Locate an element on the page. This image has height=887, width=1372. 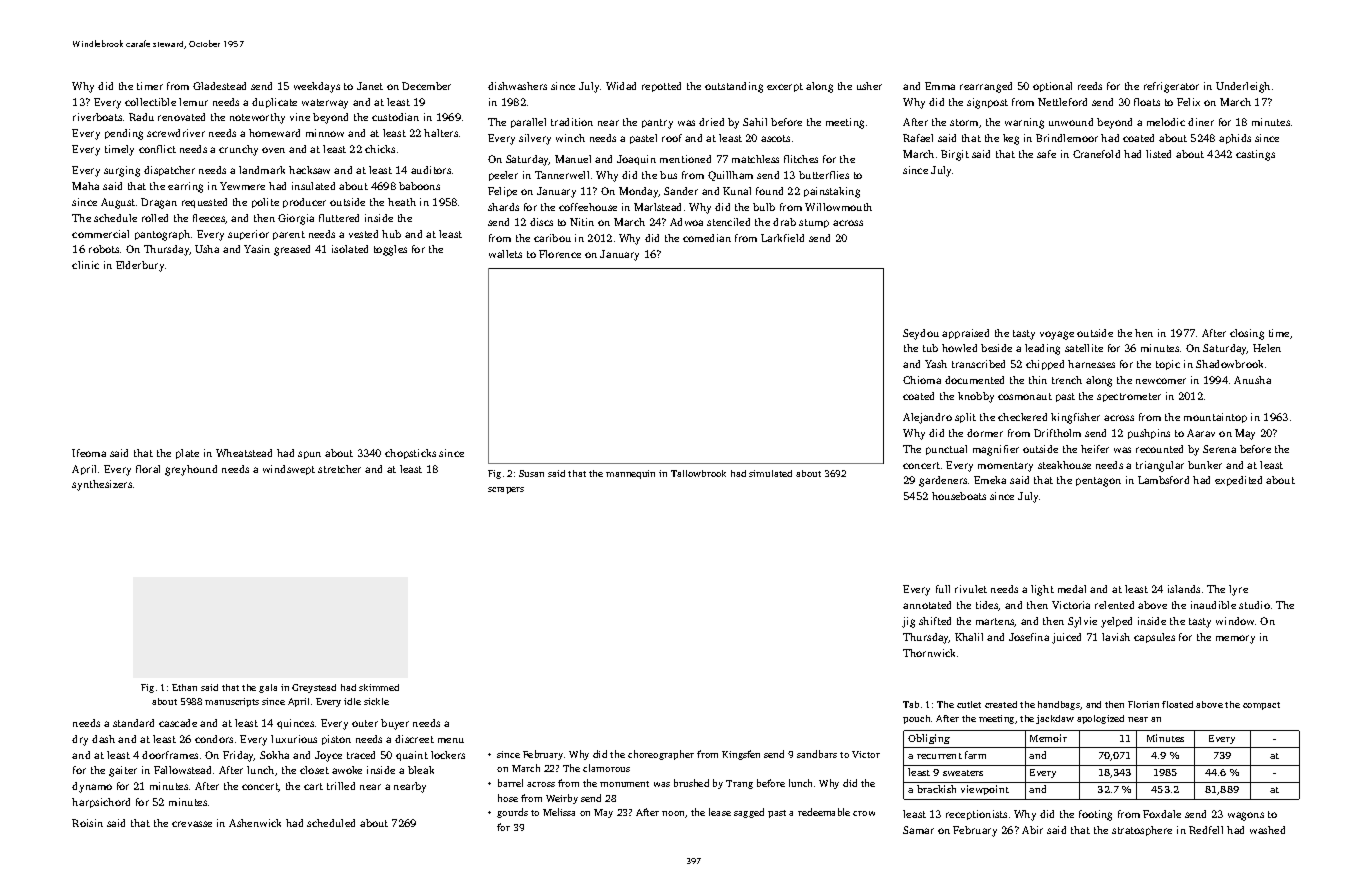
crevasse is located at coordinates (192, 824).
